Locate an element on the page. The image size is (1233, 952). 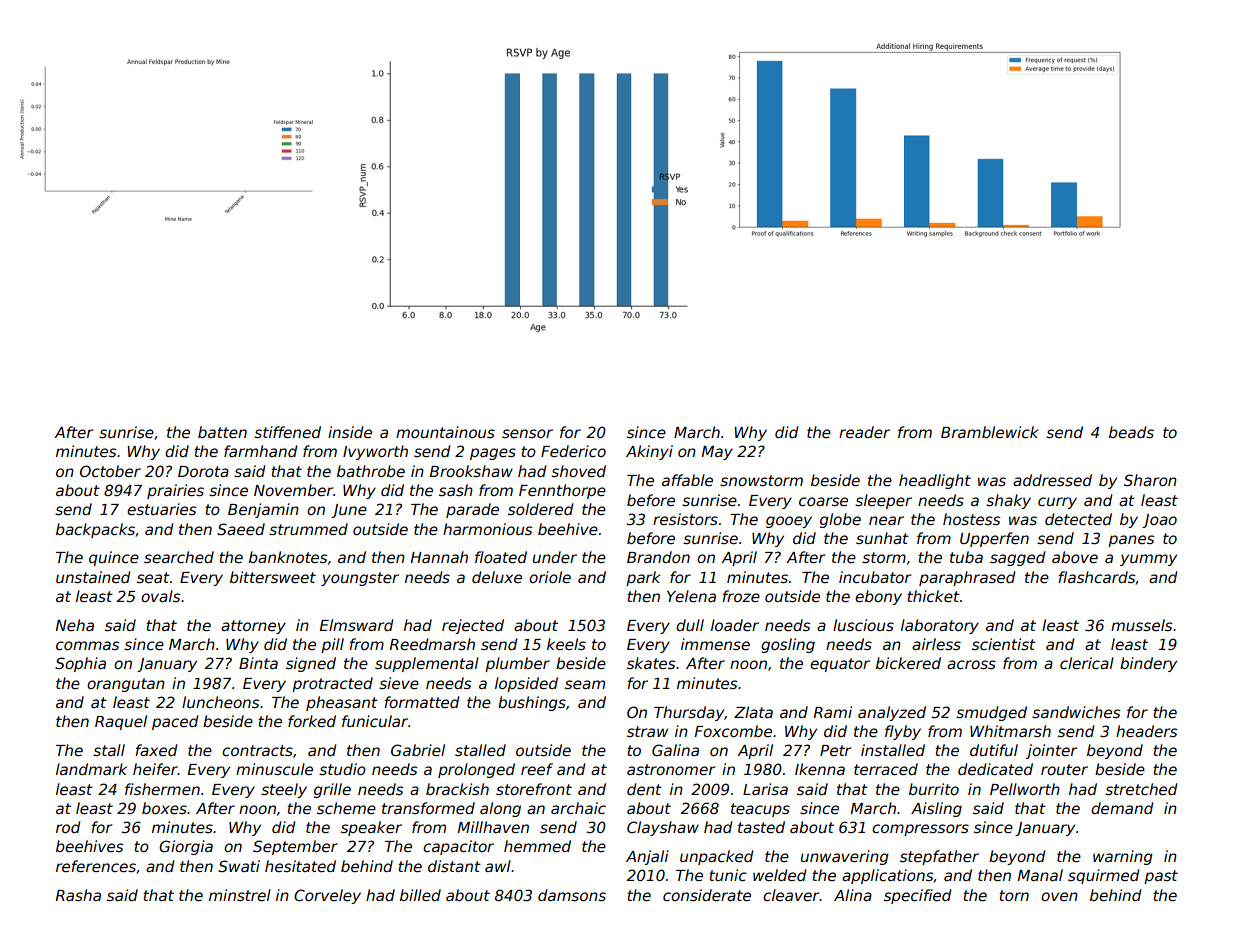
smudged is located at coordinates (991, 713).
